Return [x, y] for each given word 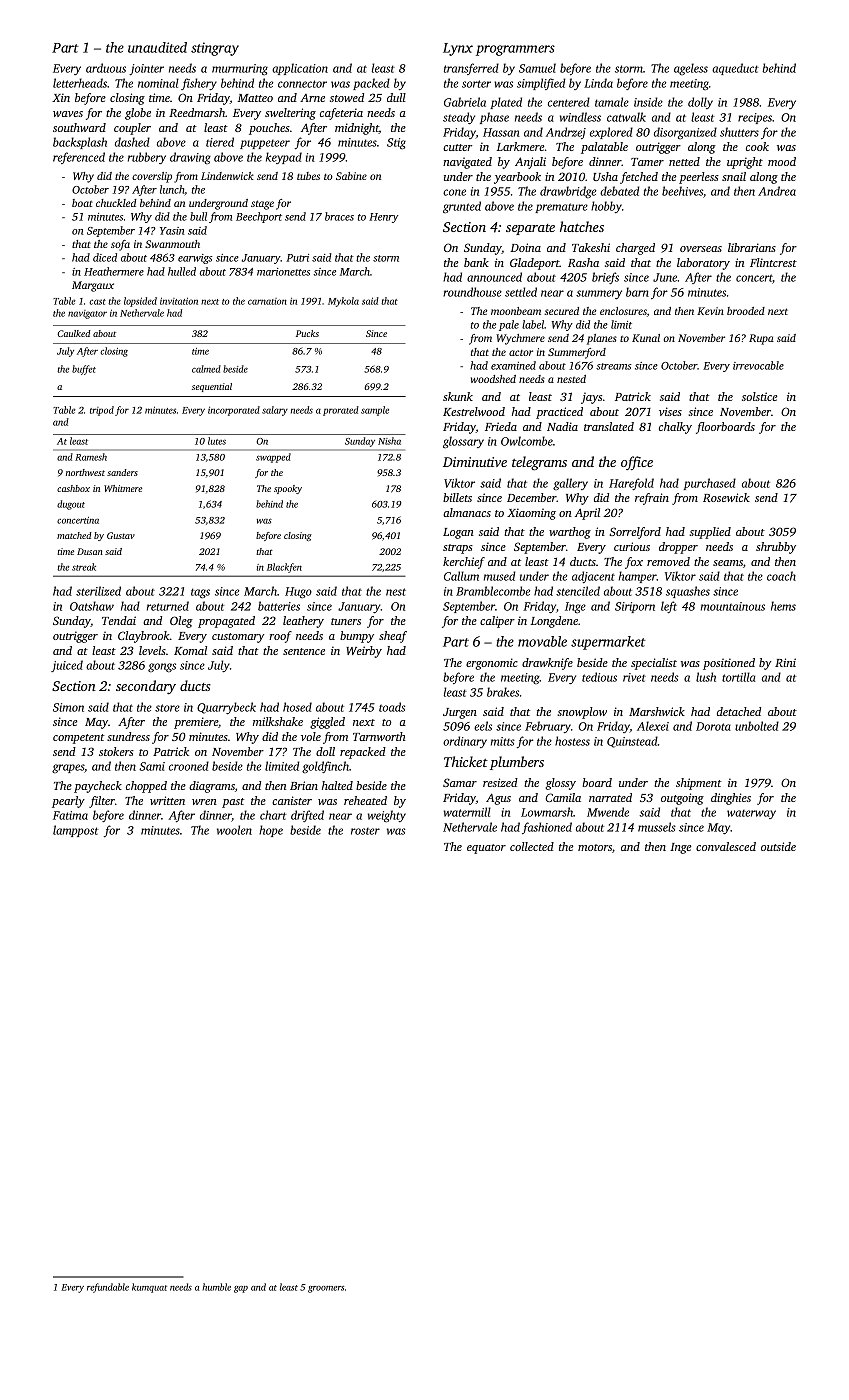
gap [241, 1289]
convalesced [726, 846]
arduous [106, 68]
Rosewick [726, 497]
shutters [739, 132]
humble [217, 1287]
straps [458, 549]
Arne [312, 98]
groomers [326, 1289]
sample [375, 411]
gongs [162, 668]
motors [595, 847]
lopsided [140, 302]
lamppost [75, 831]
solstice [759, 396]
